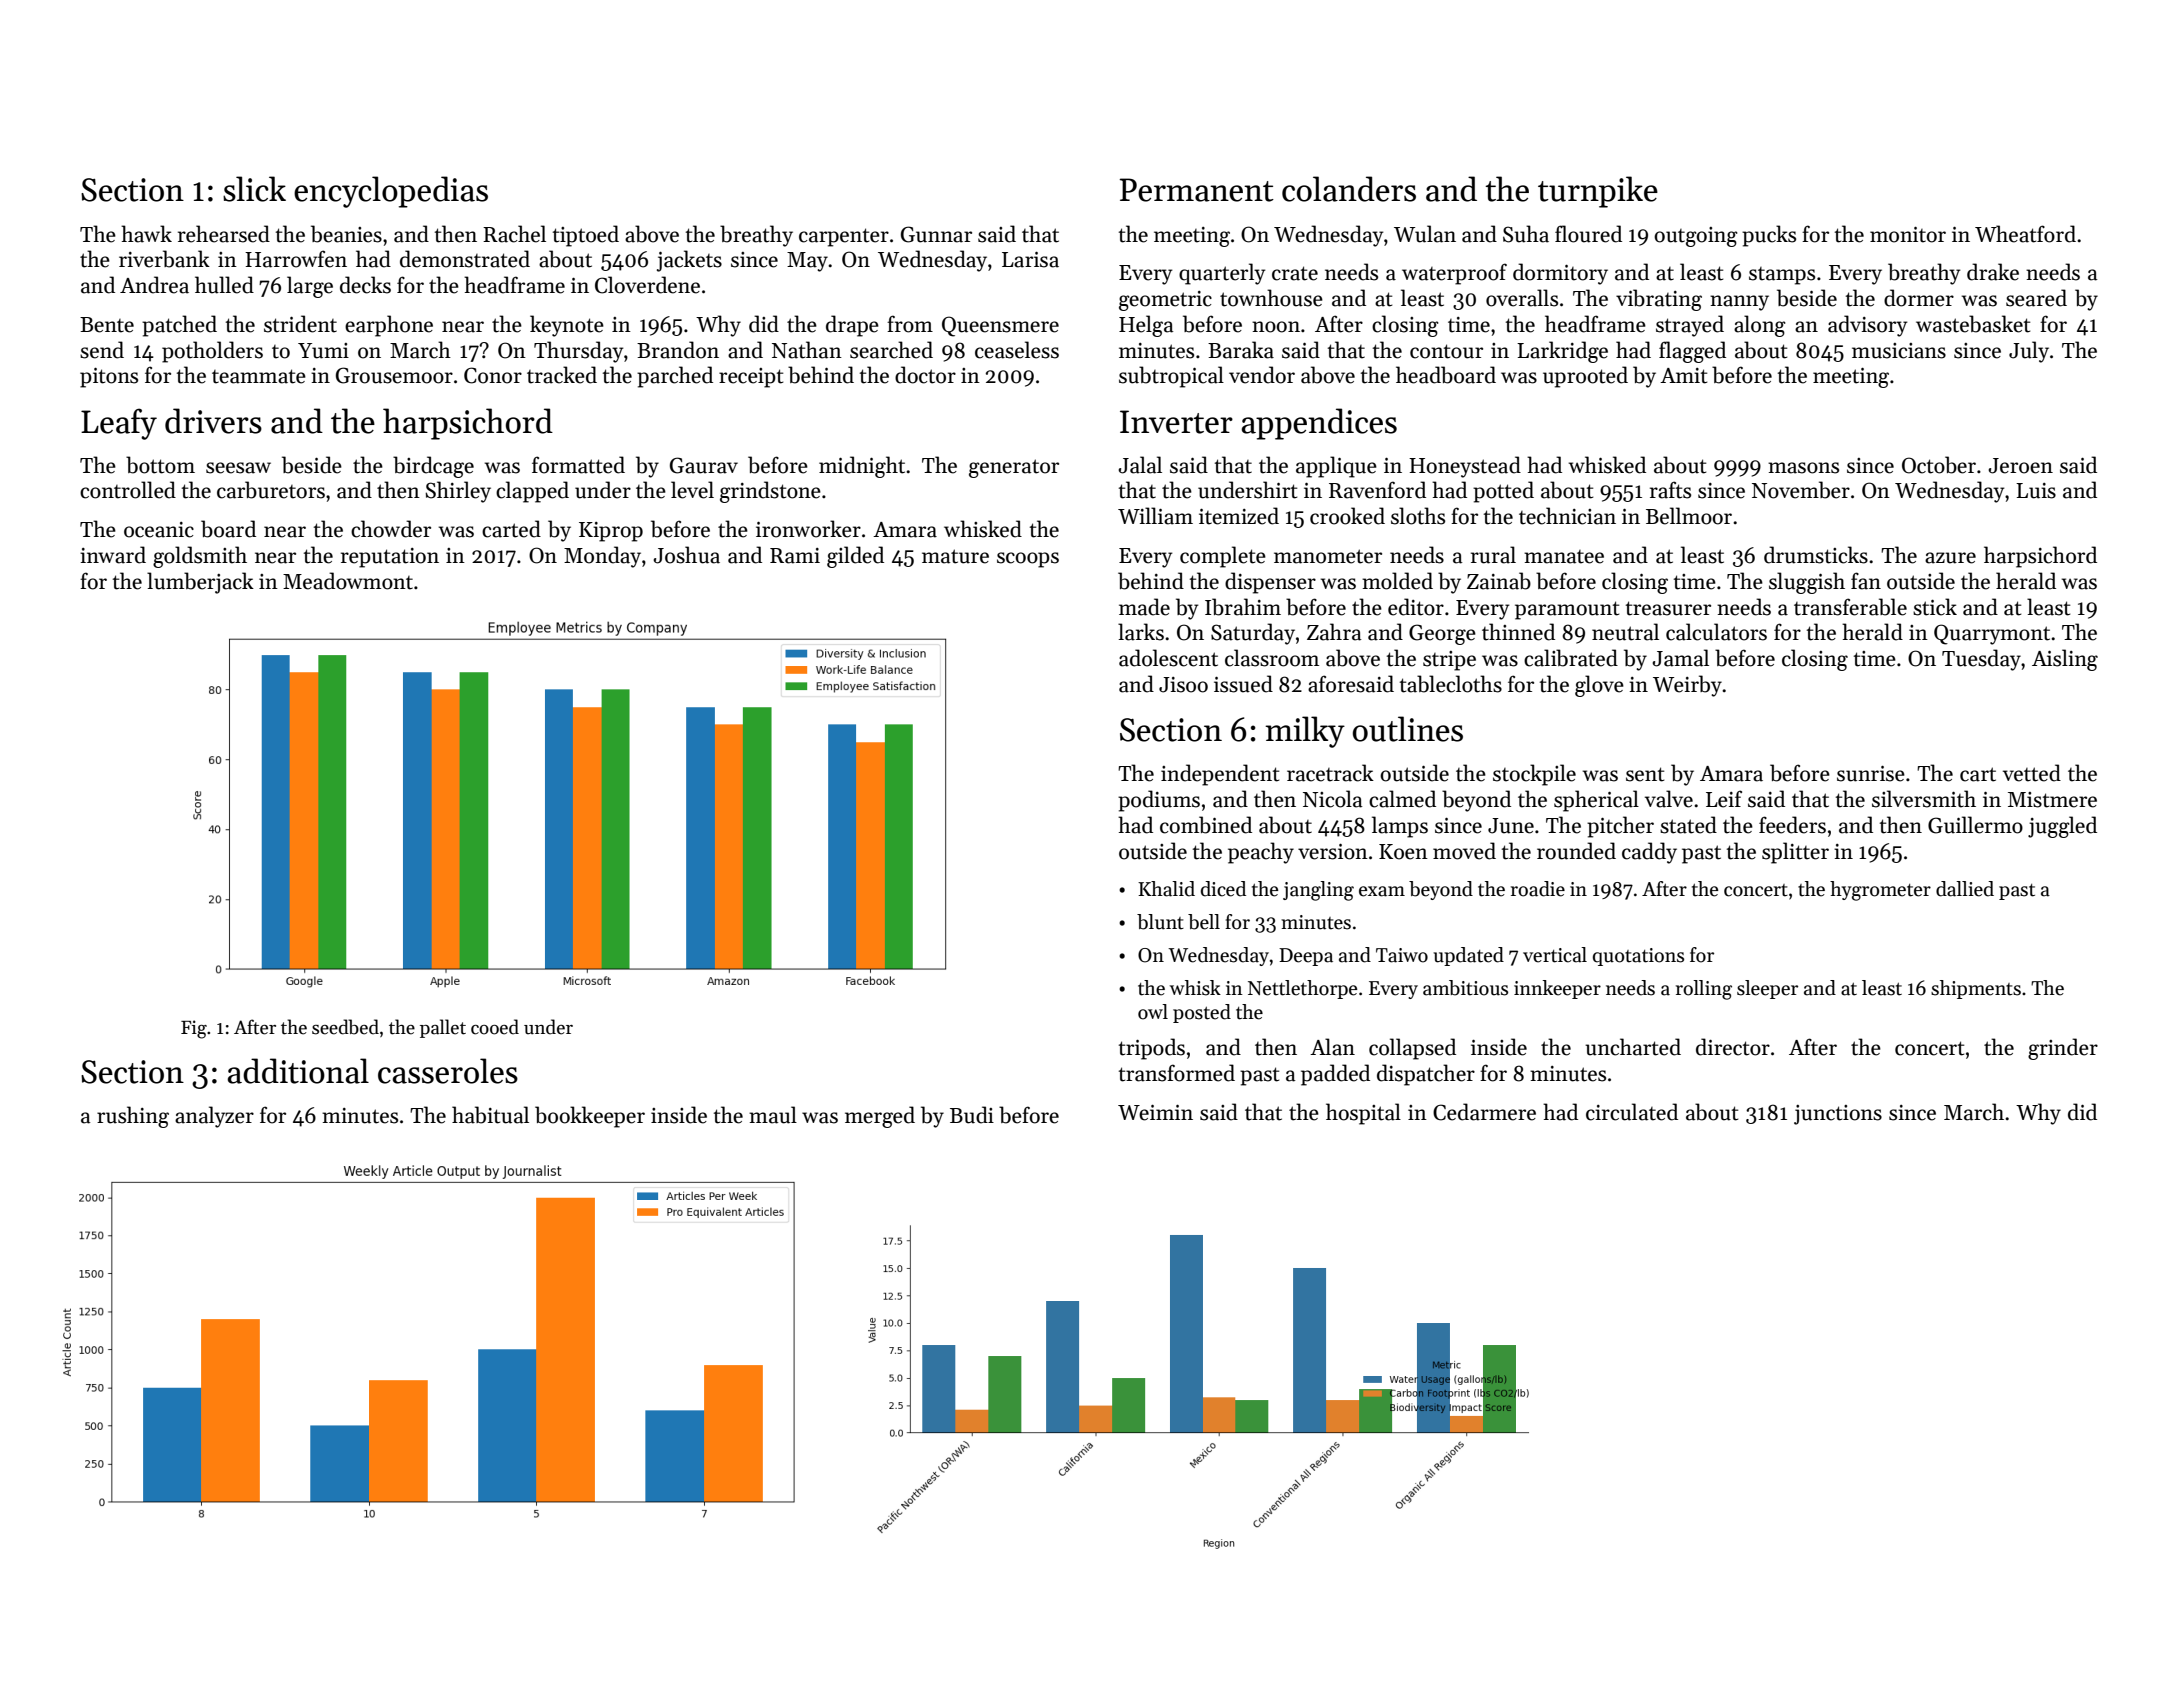 Image resolution: width=2178 pixels, height=1683 pixels. Describe the element at coordinates (1363, 1114) in the screenshot. I see `hospital` at that location.
